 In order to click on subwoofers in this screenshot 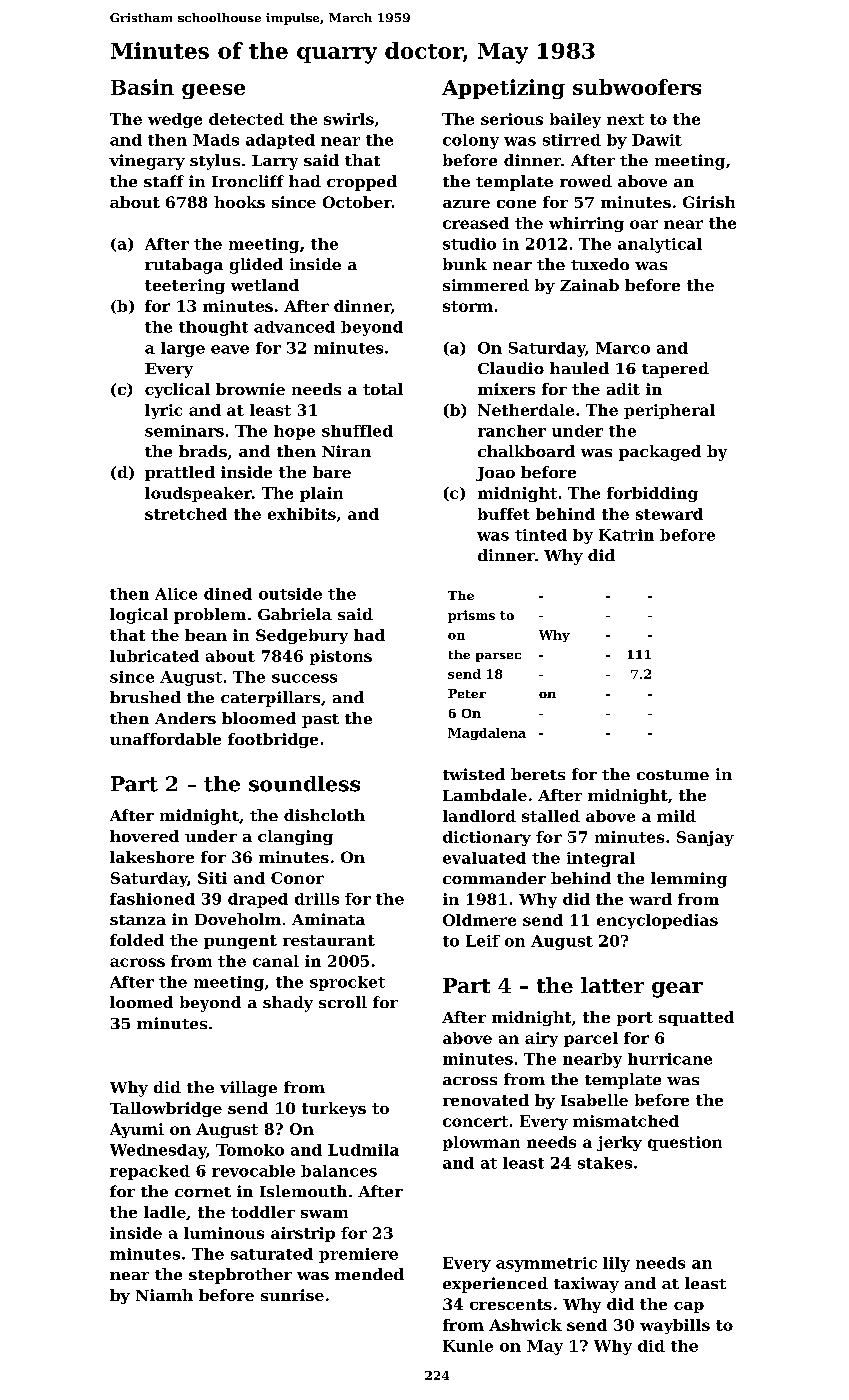, I will do `click(637, 87)`.
